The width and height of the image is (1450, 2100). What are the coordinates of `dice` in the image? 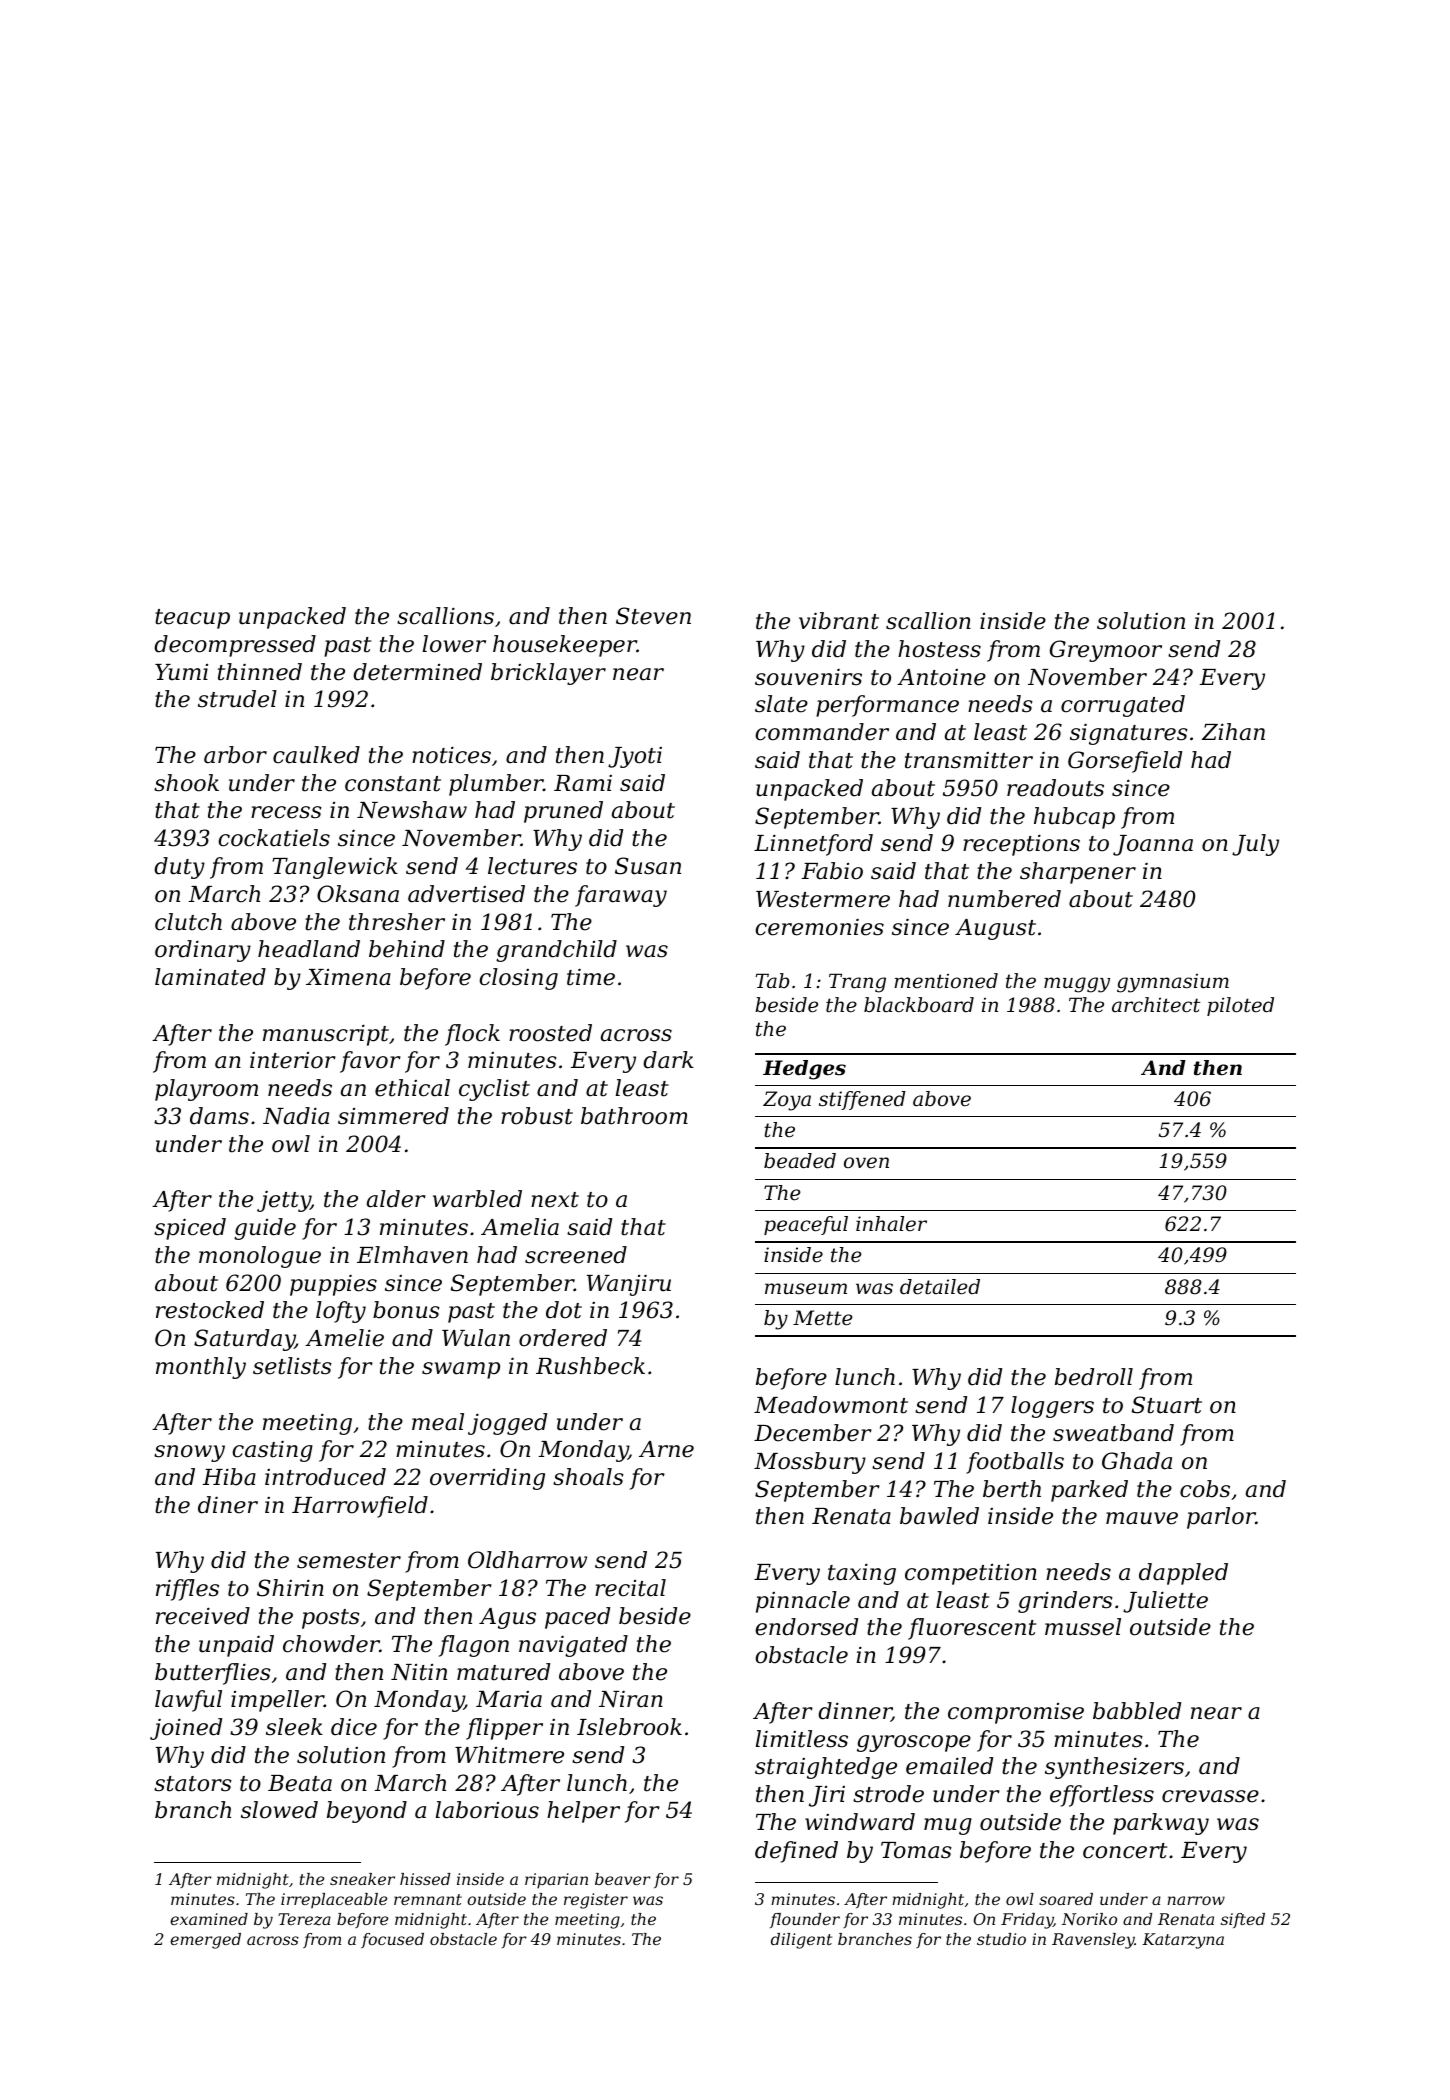 It's located at (354, 1727).
